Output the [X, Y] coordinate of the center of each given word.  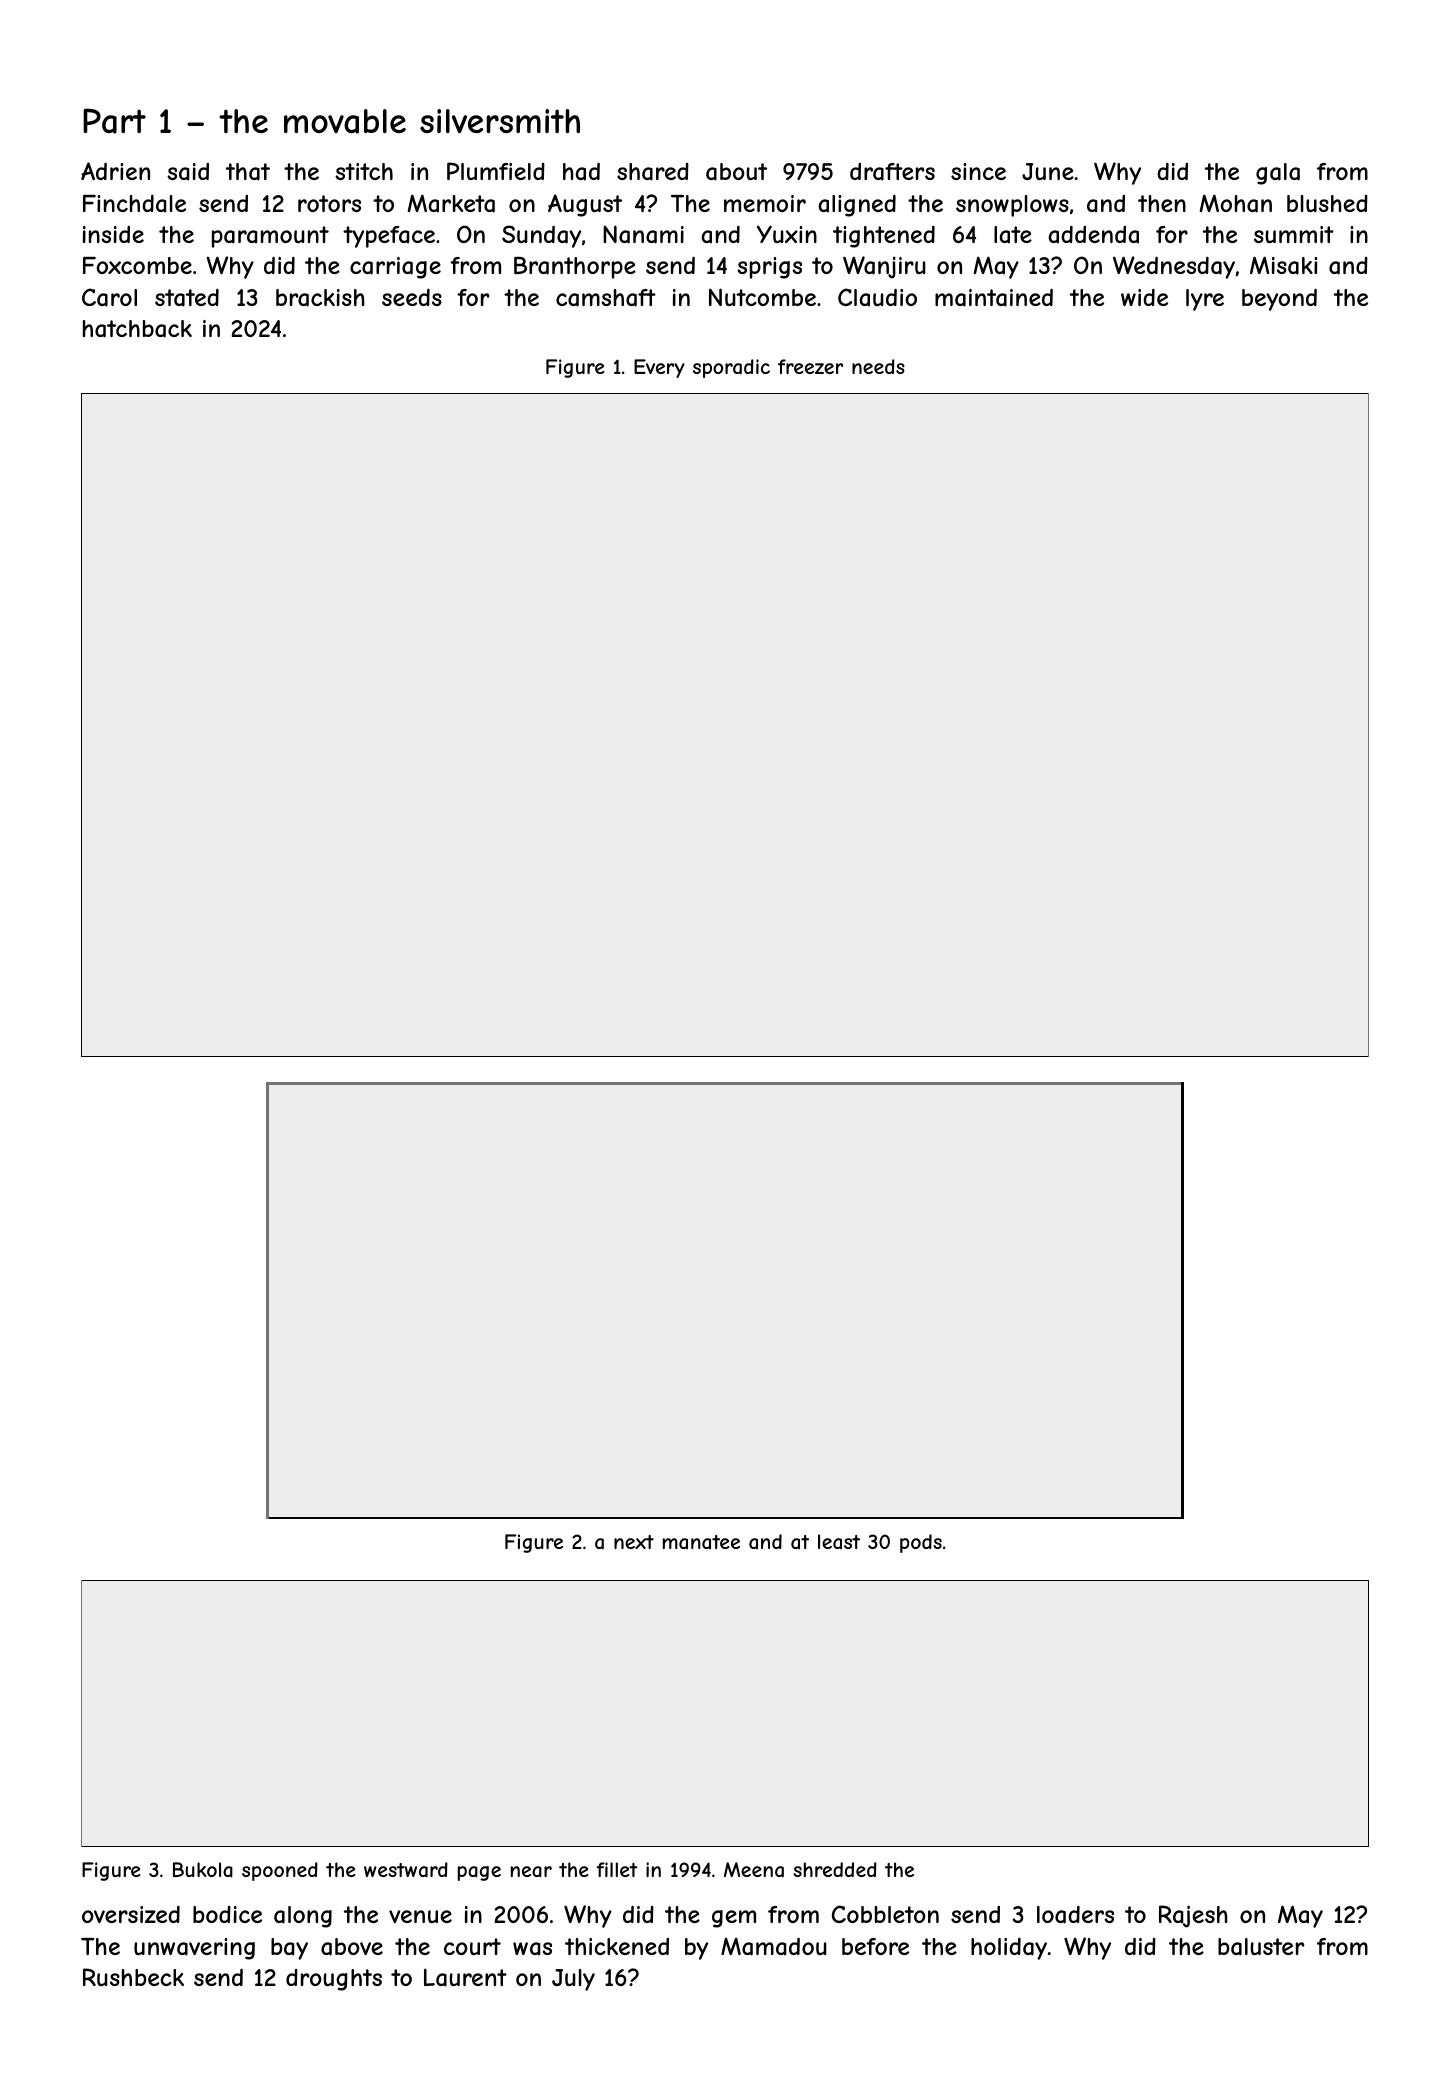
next [634, 1542]
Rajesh [1193, 1916]
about [736, 172]
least [839, 1541]
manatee [701, 1542]
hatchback [137, 329]
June [1048, 171]
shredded [835, 1869]
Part [114, 121]
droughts [334, 1980]
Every [659, 368]
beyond [1279, 300]
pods [921, 1543]
